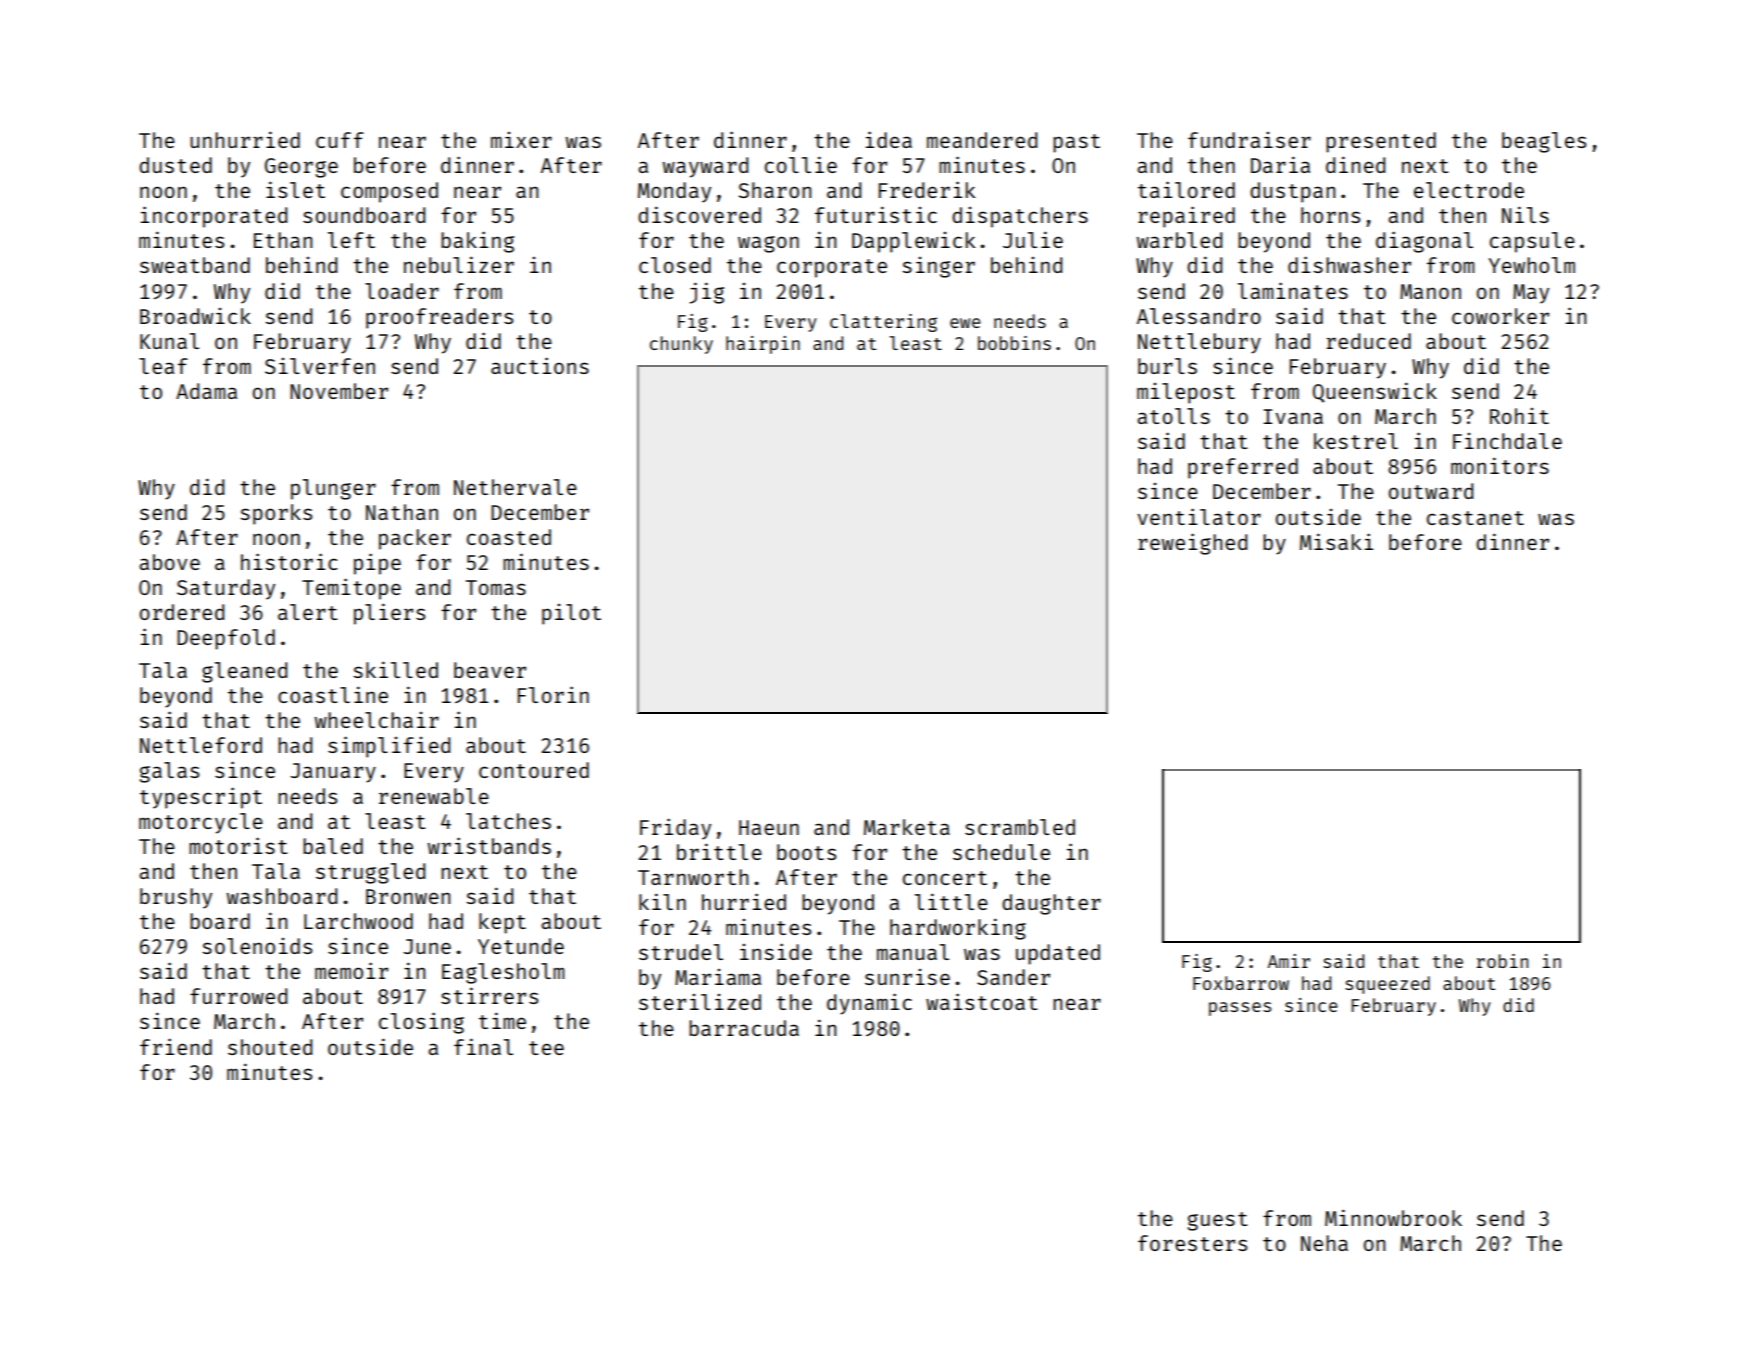  Describe the element at coordinates (1336, 541) in the page. I see `Misaki` at that location.
